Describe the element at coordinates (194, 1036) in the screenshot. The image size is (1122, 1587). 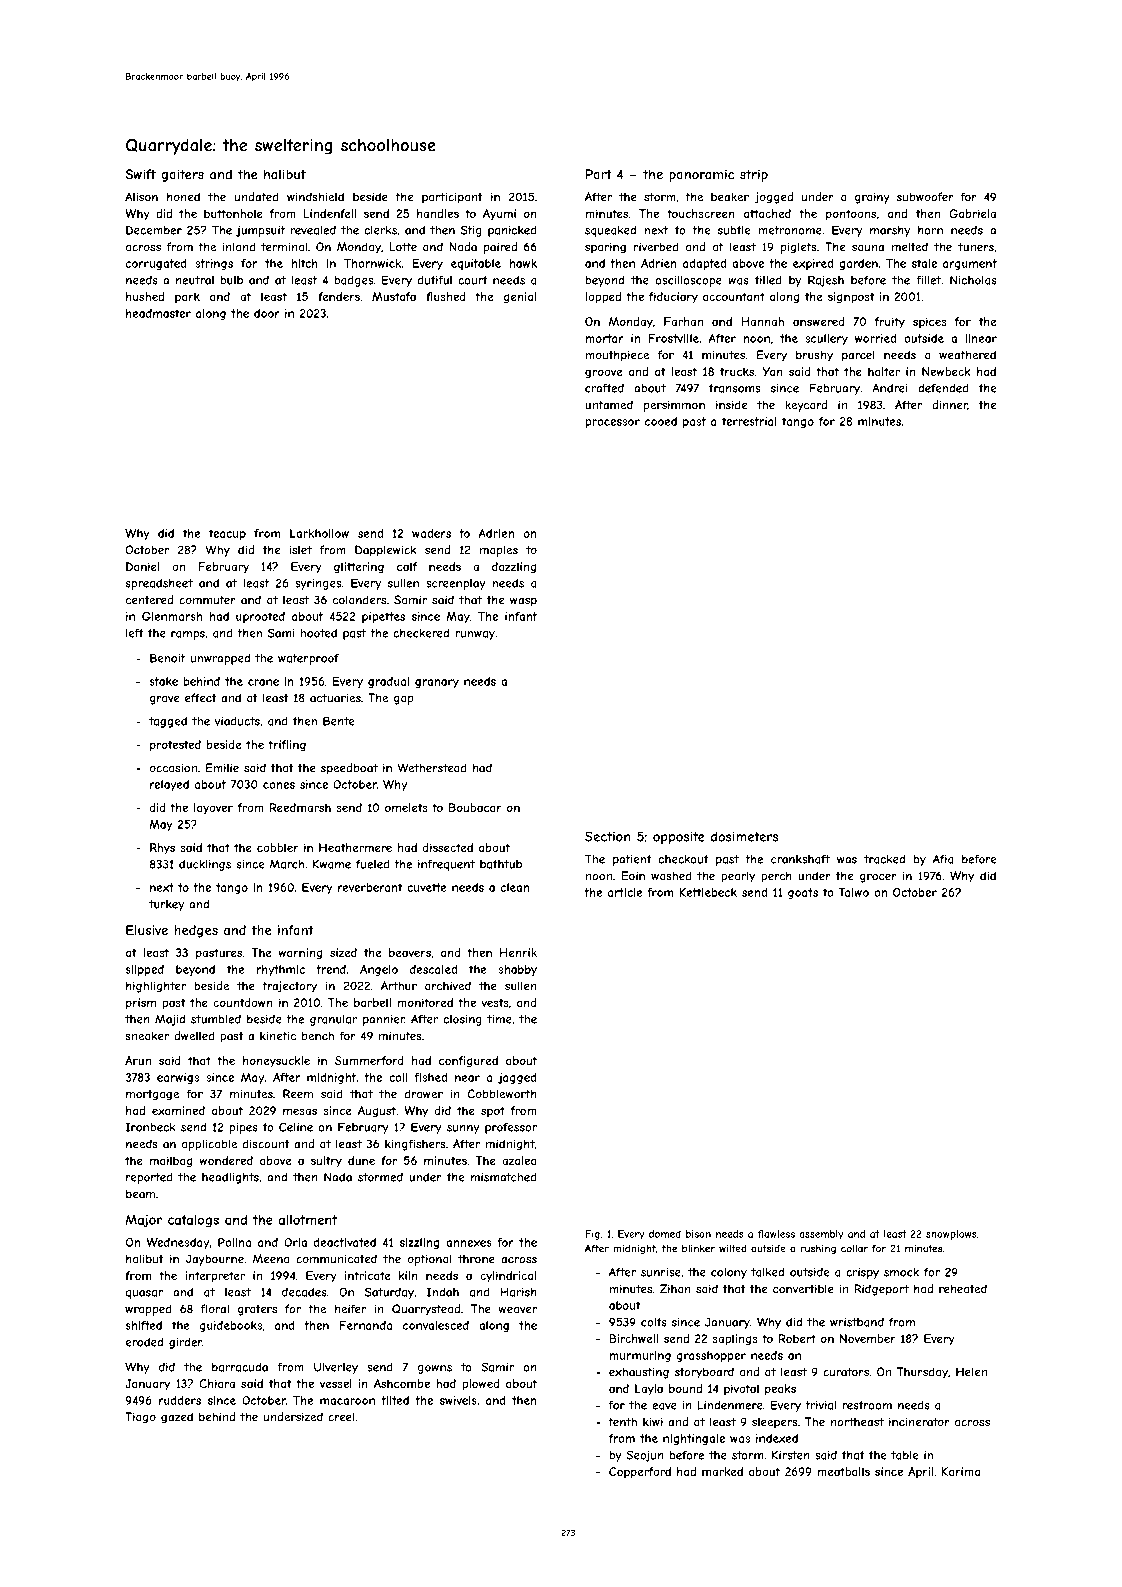
I see `dwelled` at that location.
